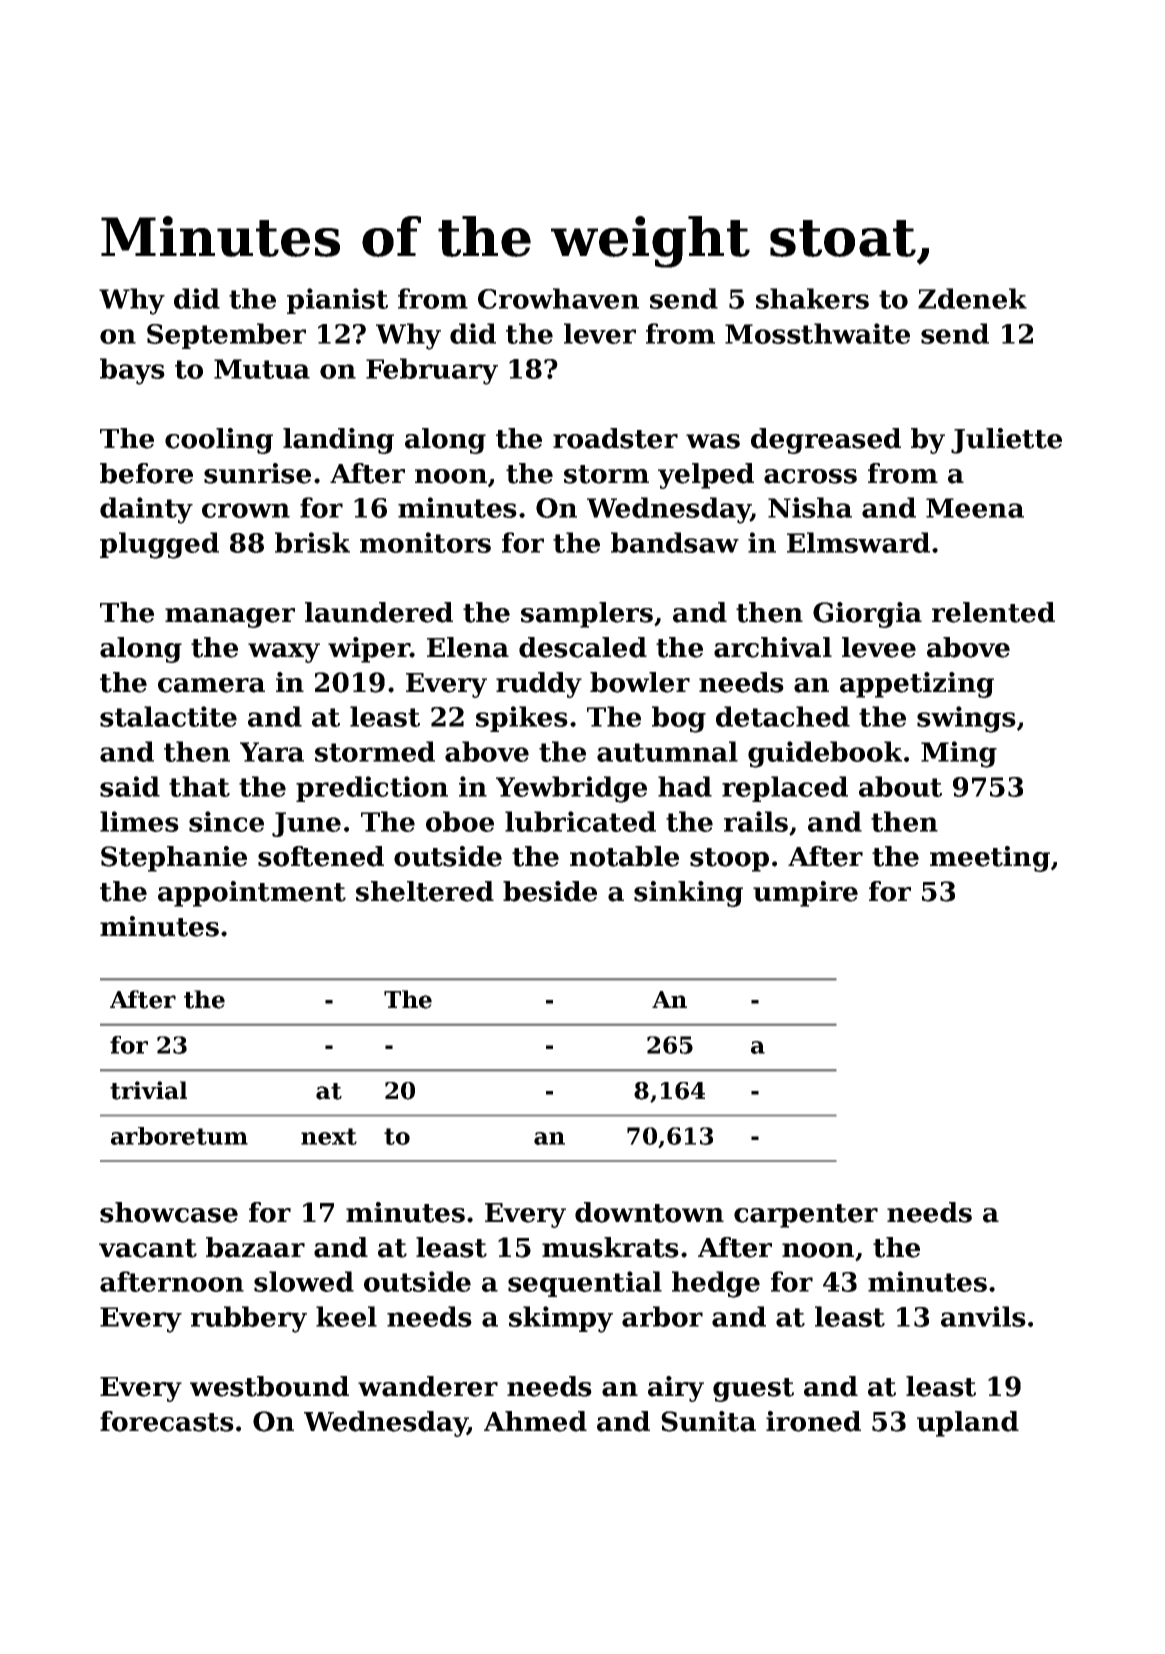  What do you see at coordinates (972, 298) in the image?
I see `Zdenek` at bounding box center [972, 298].
